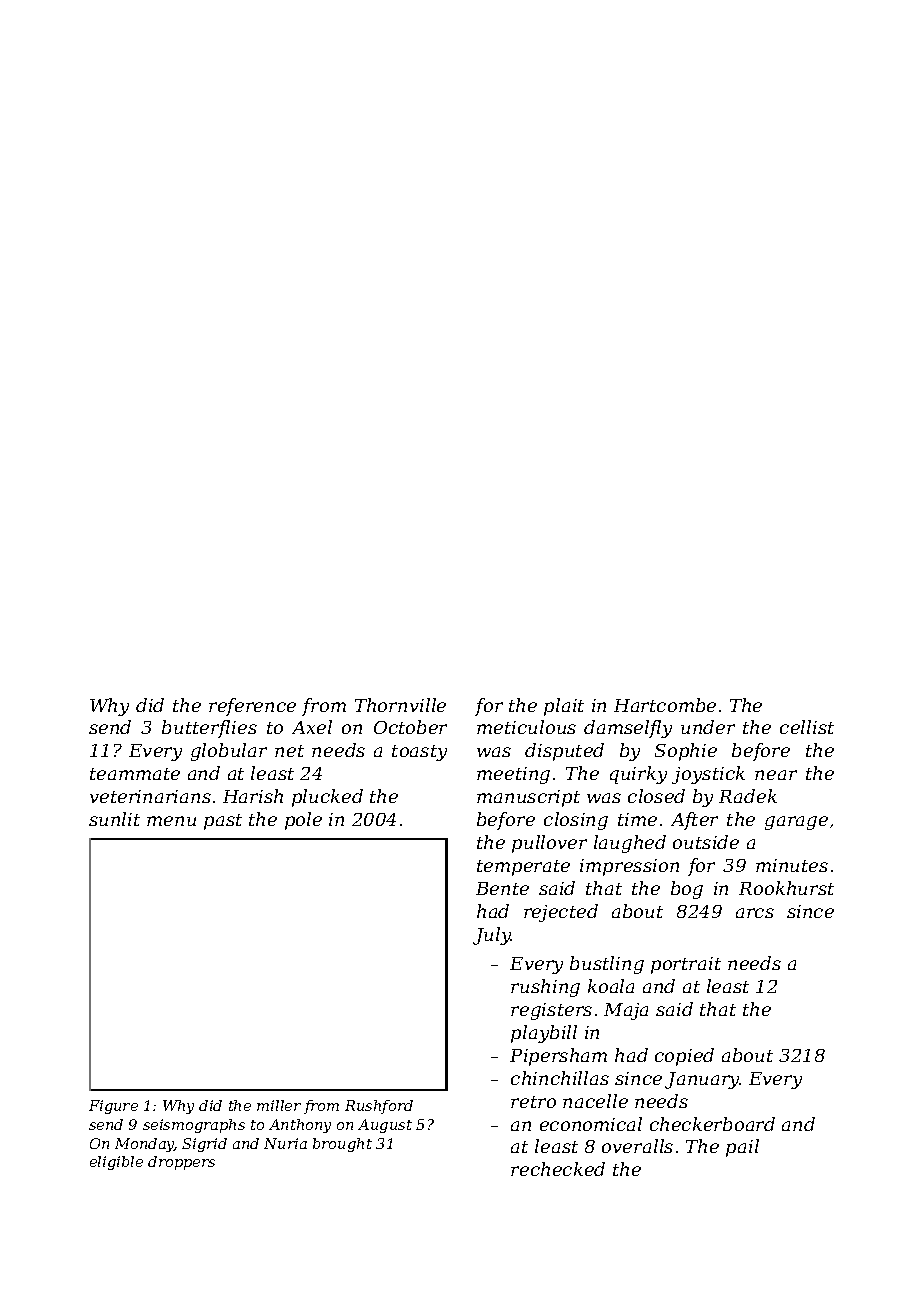 The width and height of the page is (924, 1311). What do you see at coordinates (303, 821) in the page?
I see `pole` at bounding box center [303, 821].
